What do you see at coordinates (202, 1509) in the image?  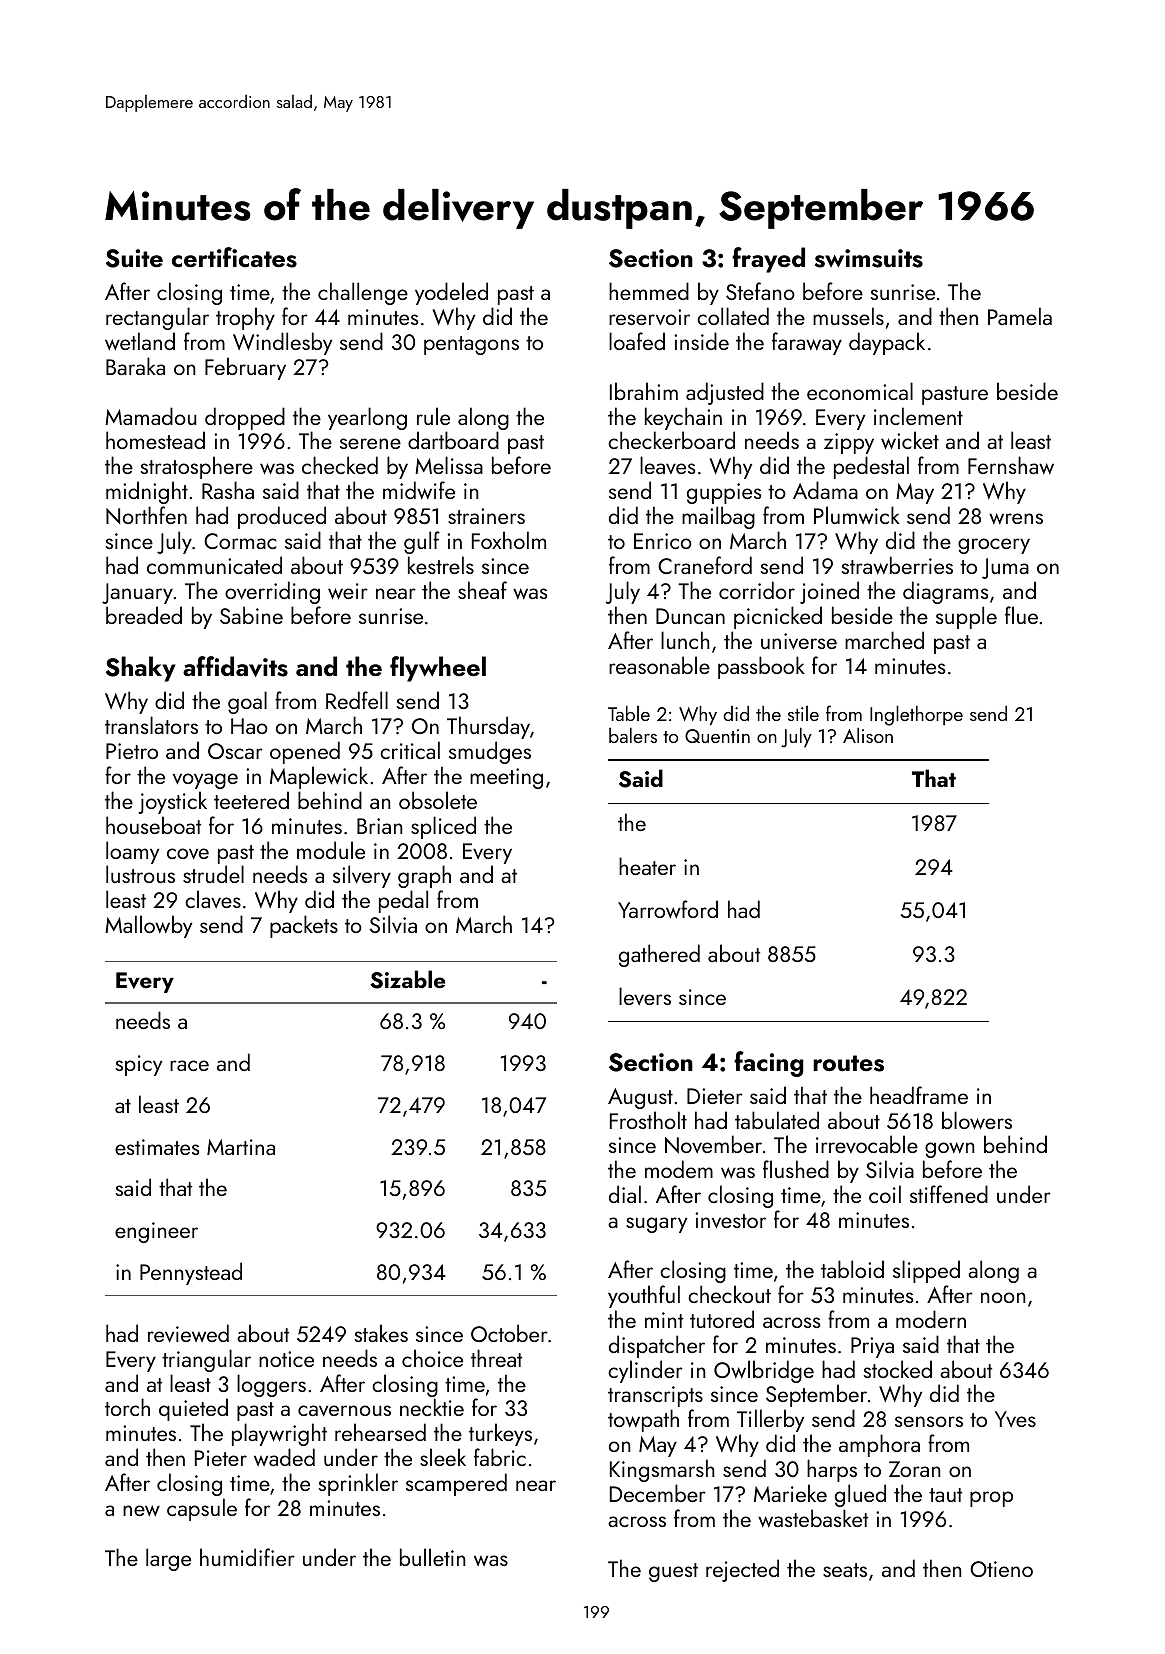 I see `capsule` at bounding box center [202, 1509].
